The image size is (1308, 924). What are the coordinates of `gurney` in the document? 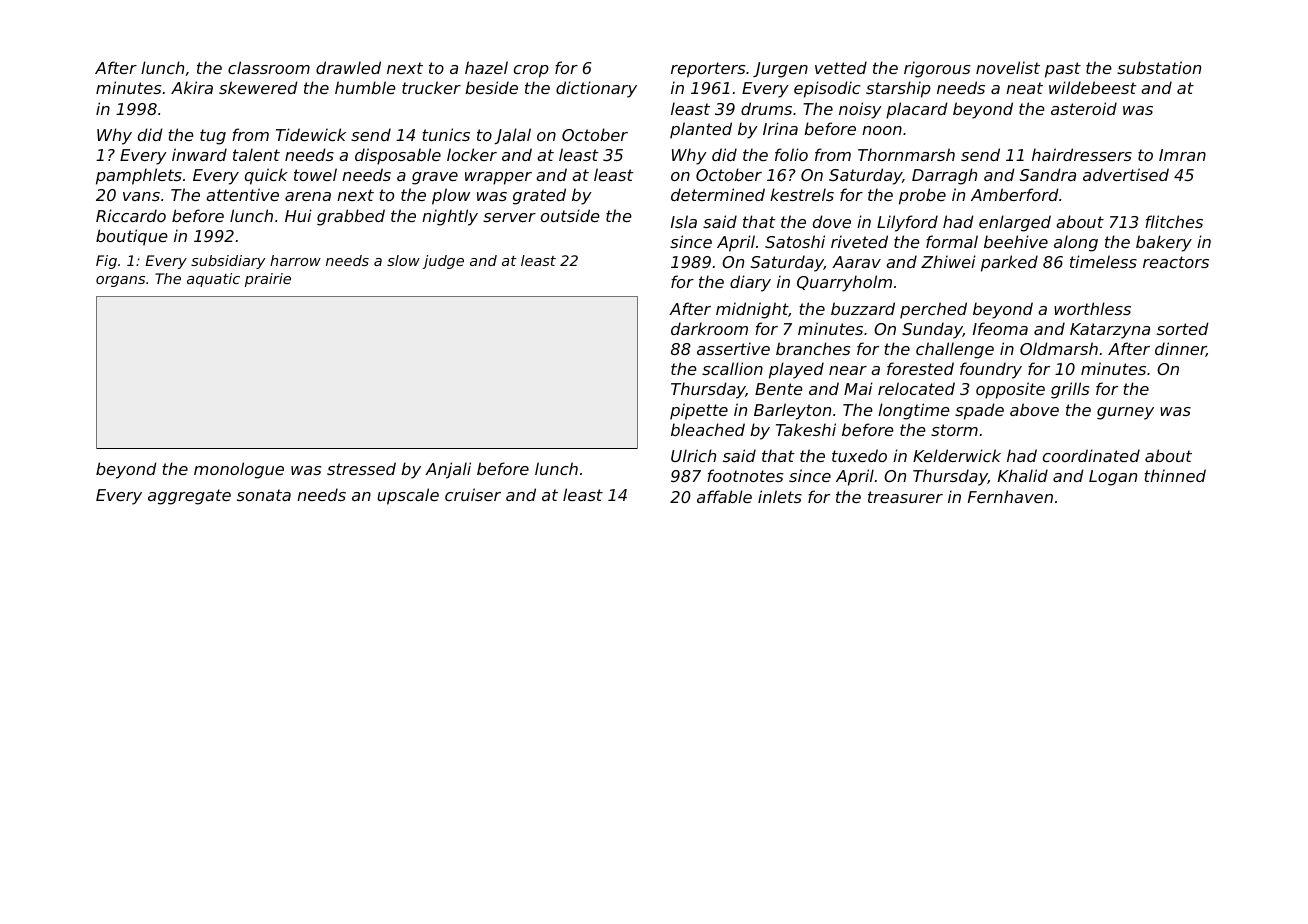 It's located at (1125, 413).
